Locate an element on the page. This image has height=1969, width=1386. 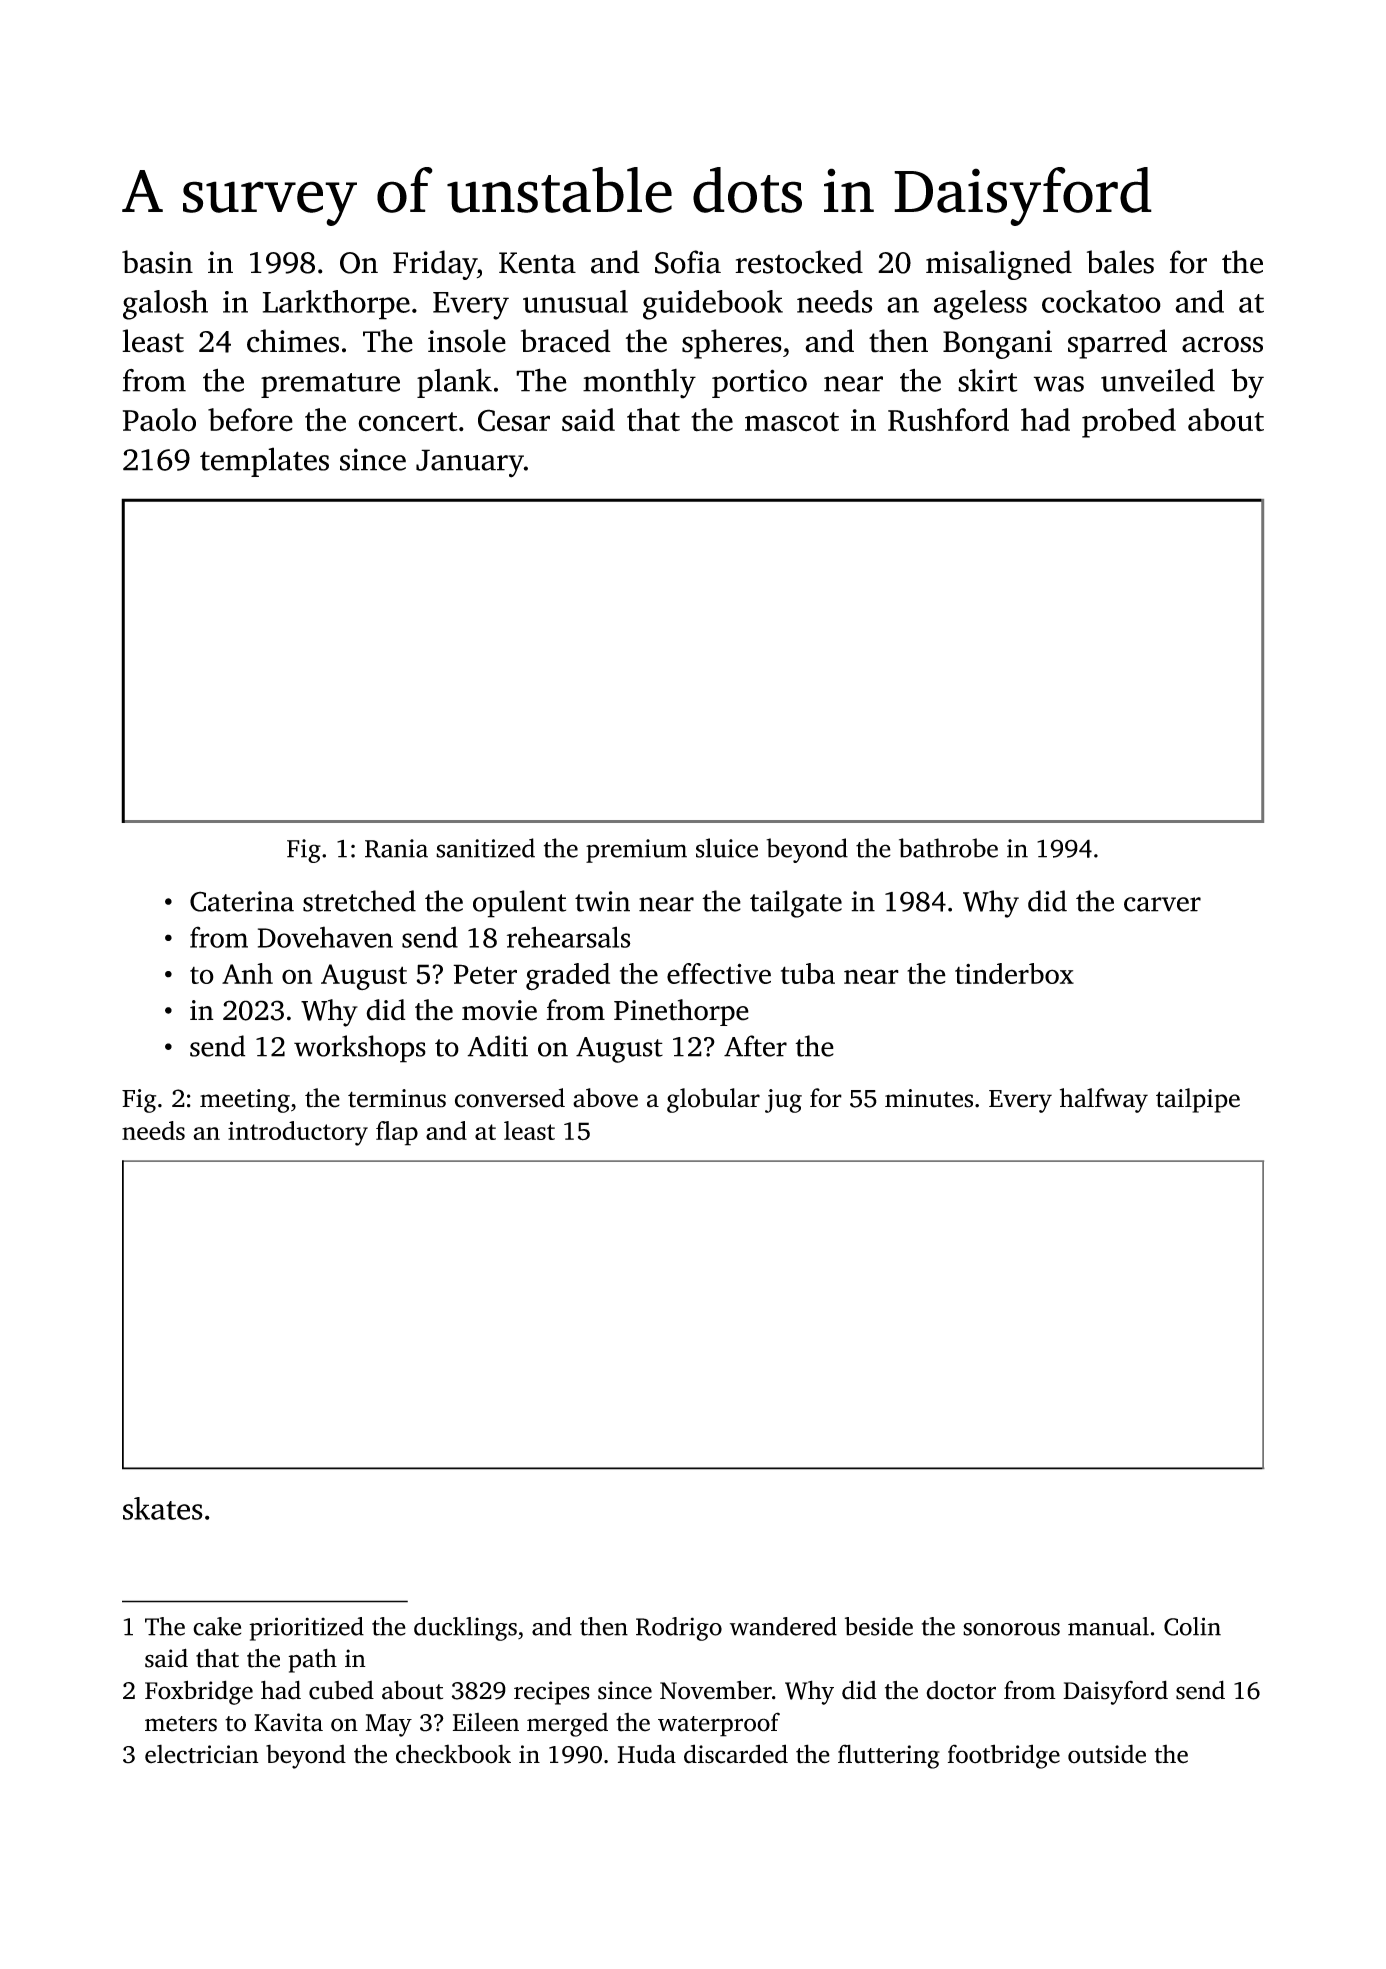
probed is located at coordinates (1129, 423).
